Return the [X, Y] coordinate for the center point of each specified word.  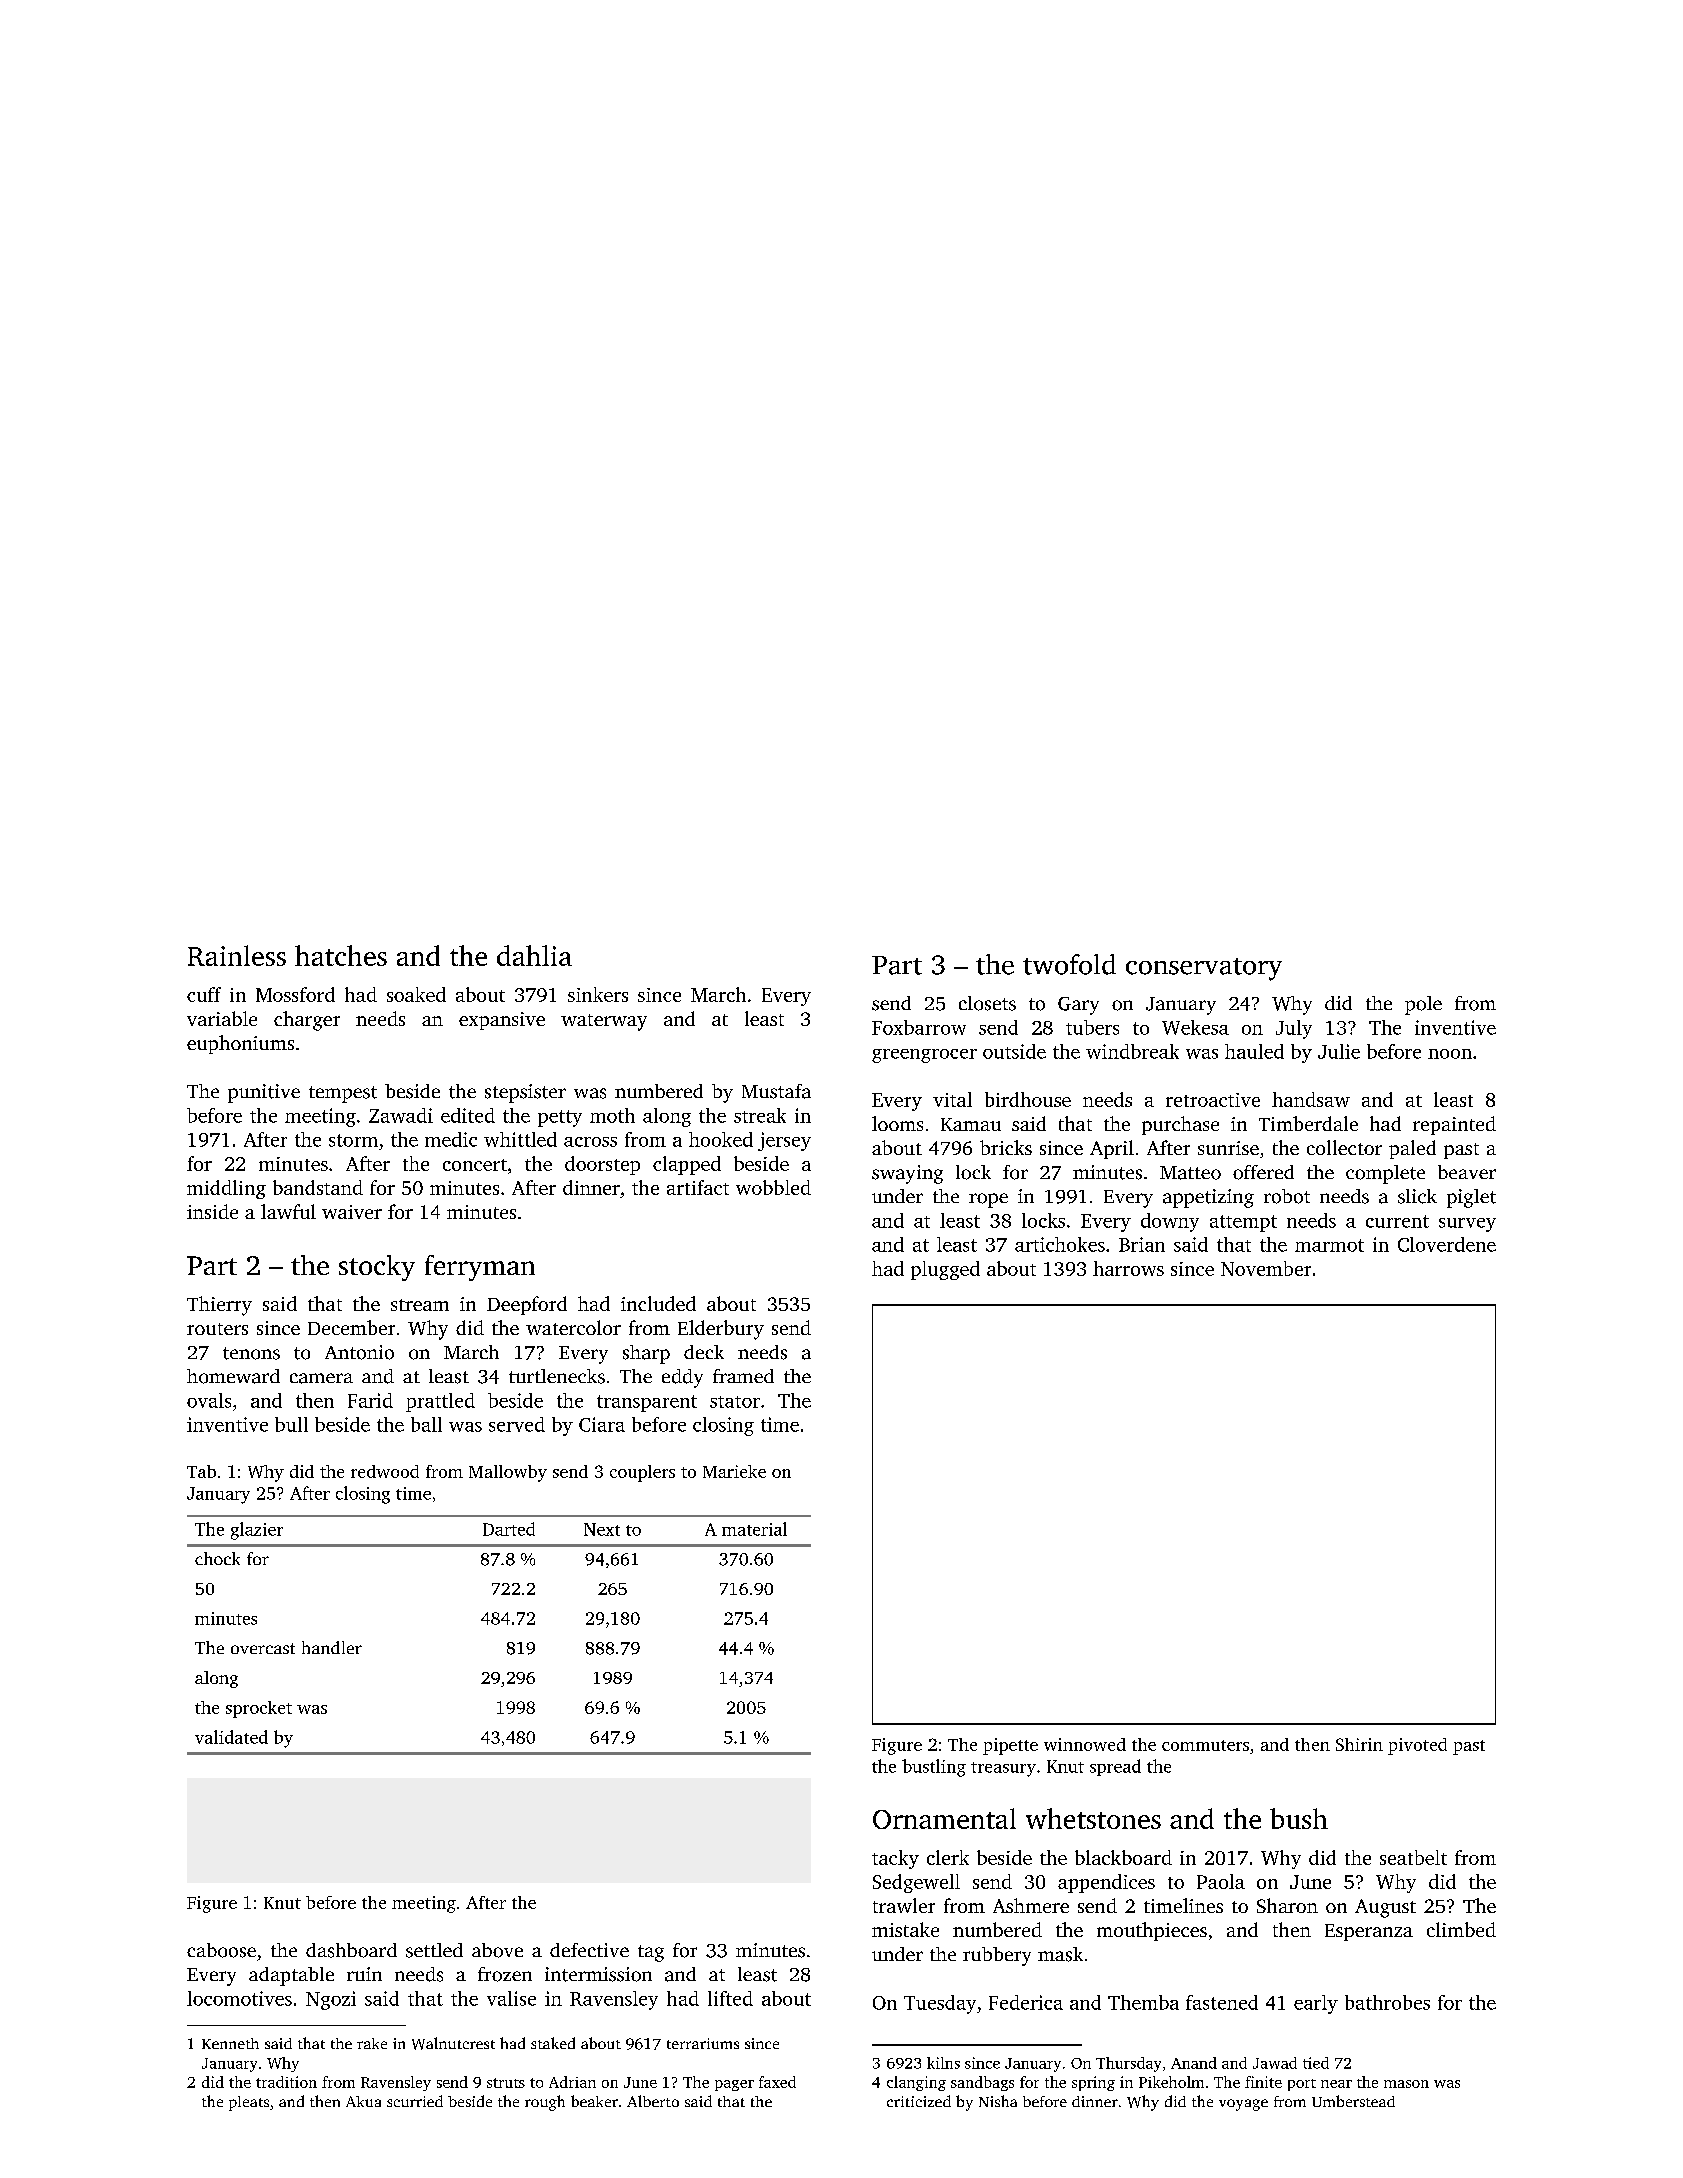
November [1266, 1268]
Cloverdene [1447, 1244]
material [754, 1529]
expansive [502, 1021]
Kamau [971, 1124]
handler [332, 1647]
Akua [363, 2101]
